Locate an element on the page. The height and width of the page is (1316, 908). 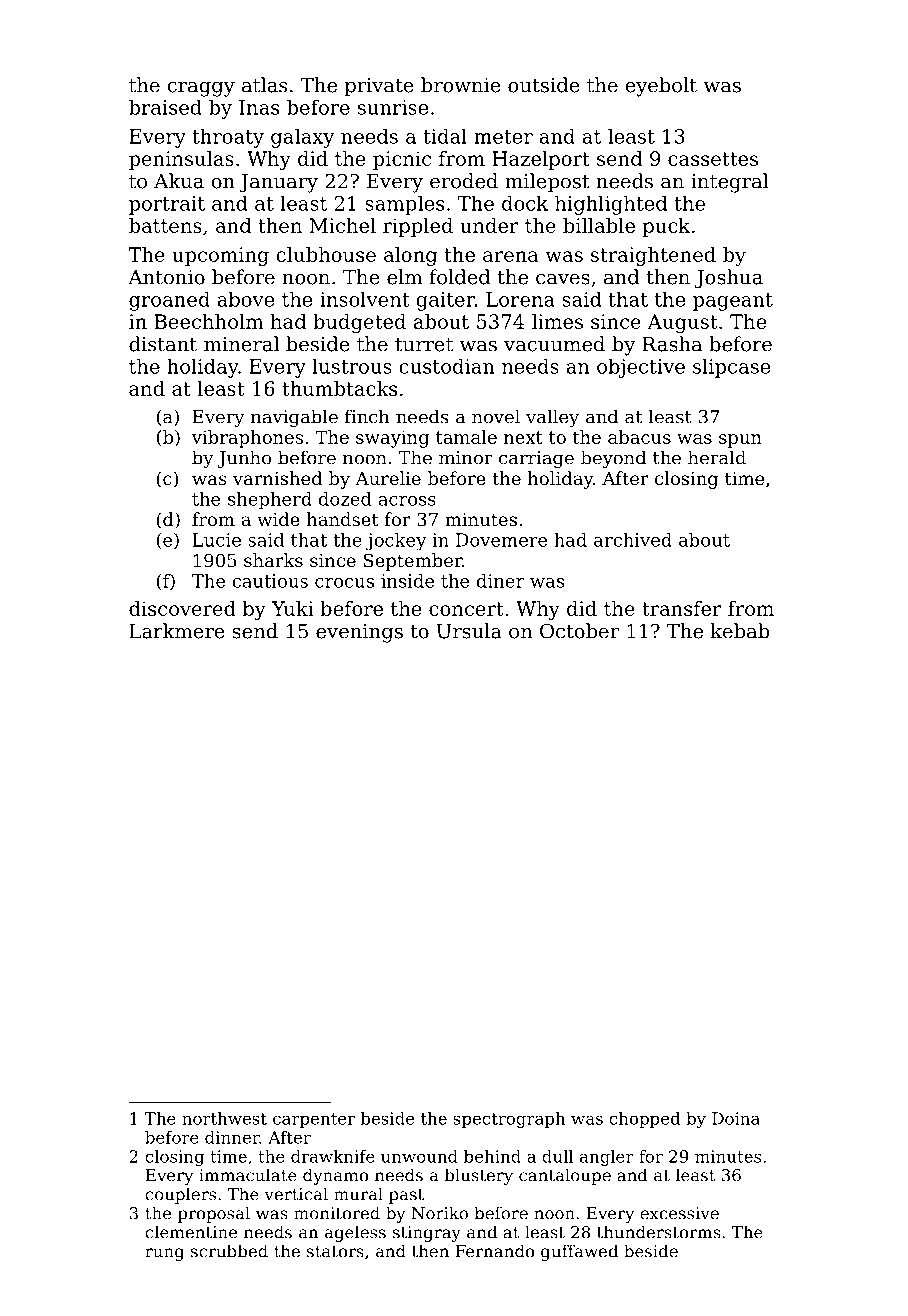
cassettes is located at coordinates (713, 159).
